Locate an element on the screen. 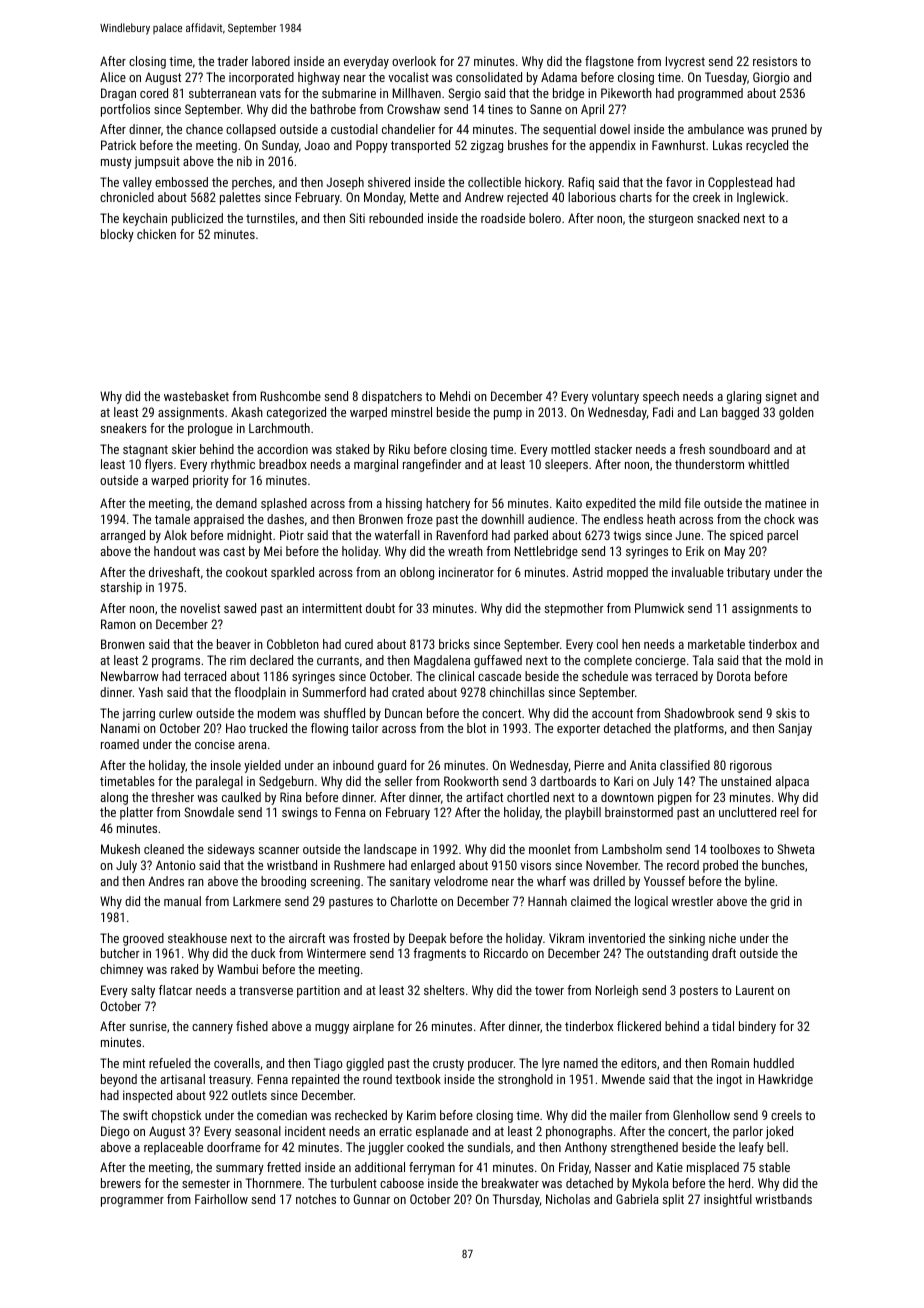 The image size is (924, 1308). stronghold is located at coordinates (525, 1080).
